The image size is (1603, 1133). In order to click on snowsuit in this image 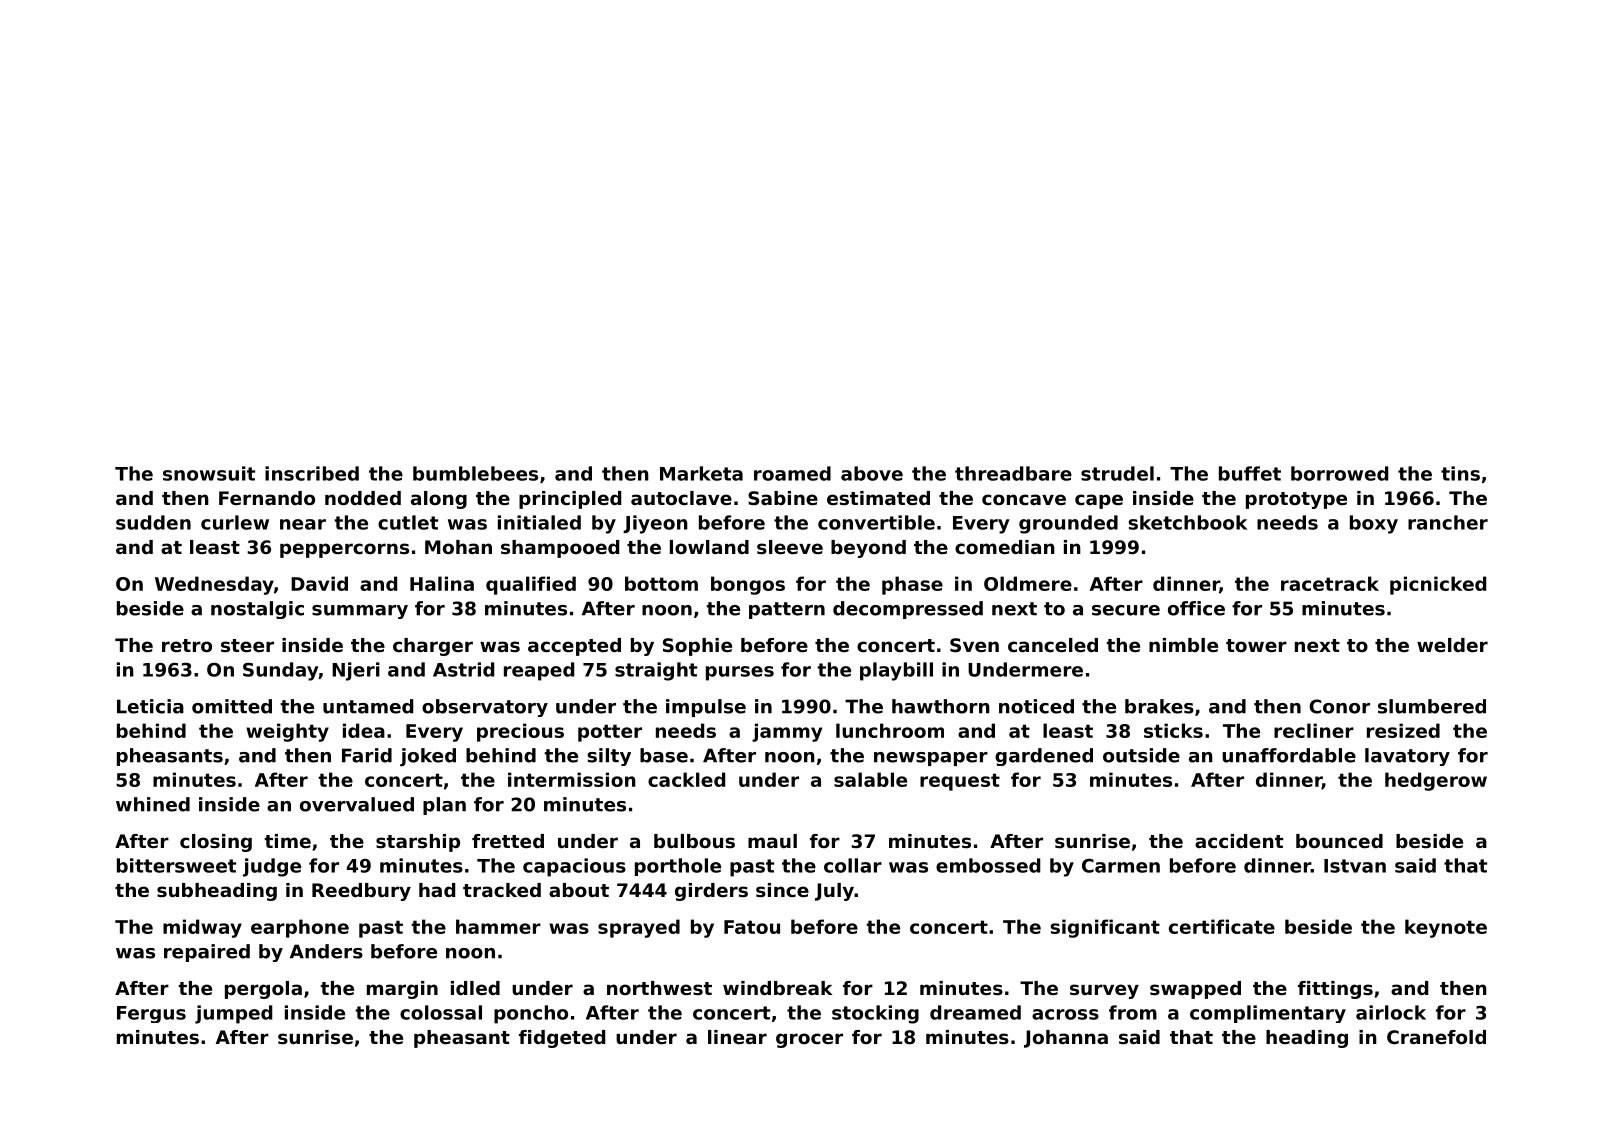, I will do `click(209, 473)`.
